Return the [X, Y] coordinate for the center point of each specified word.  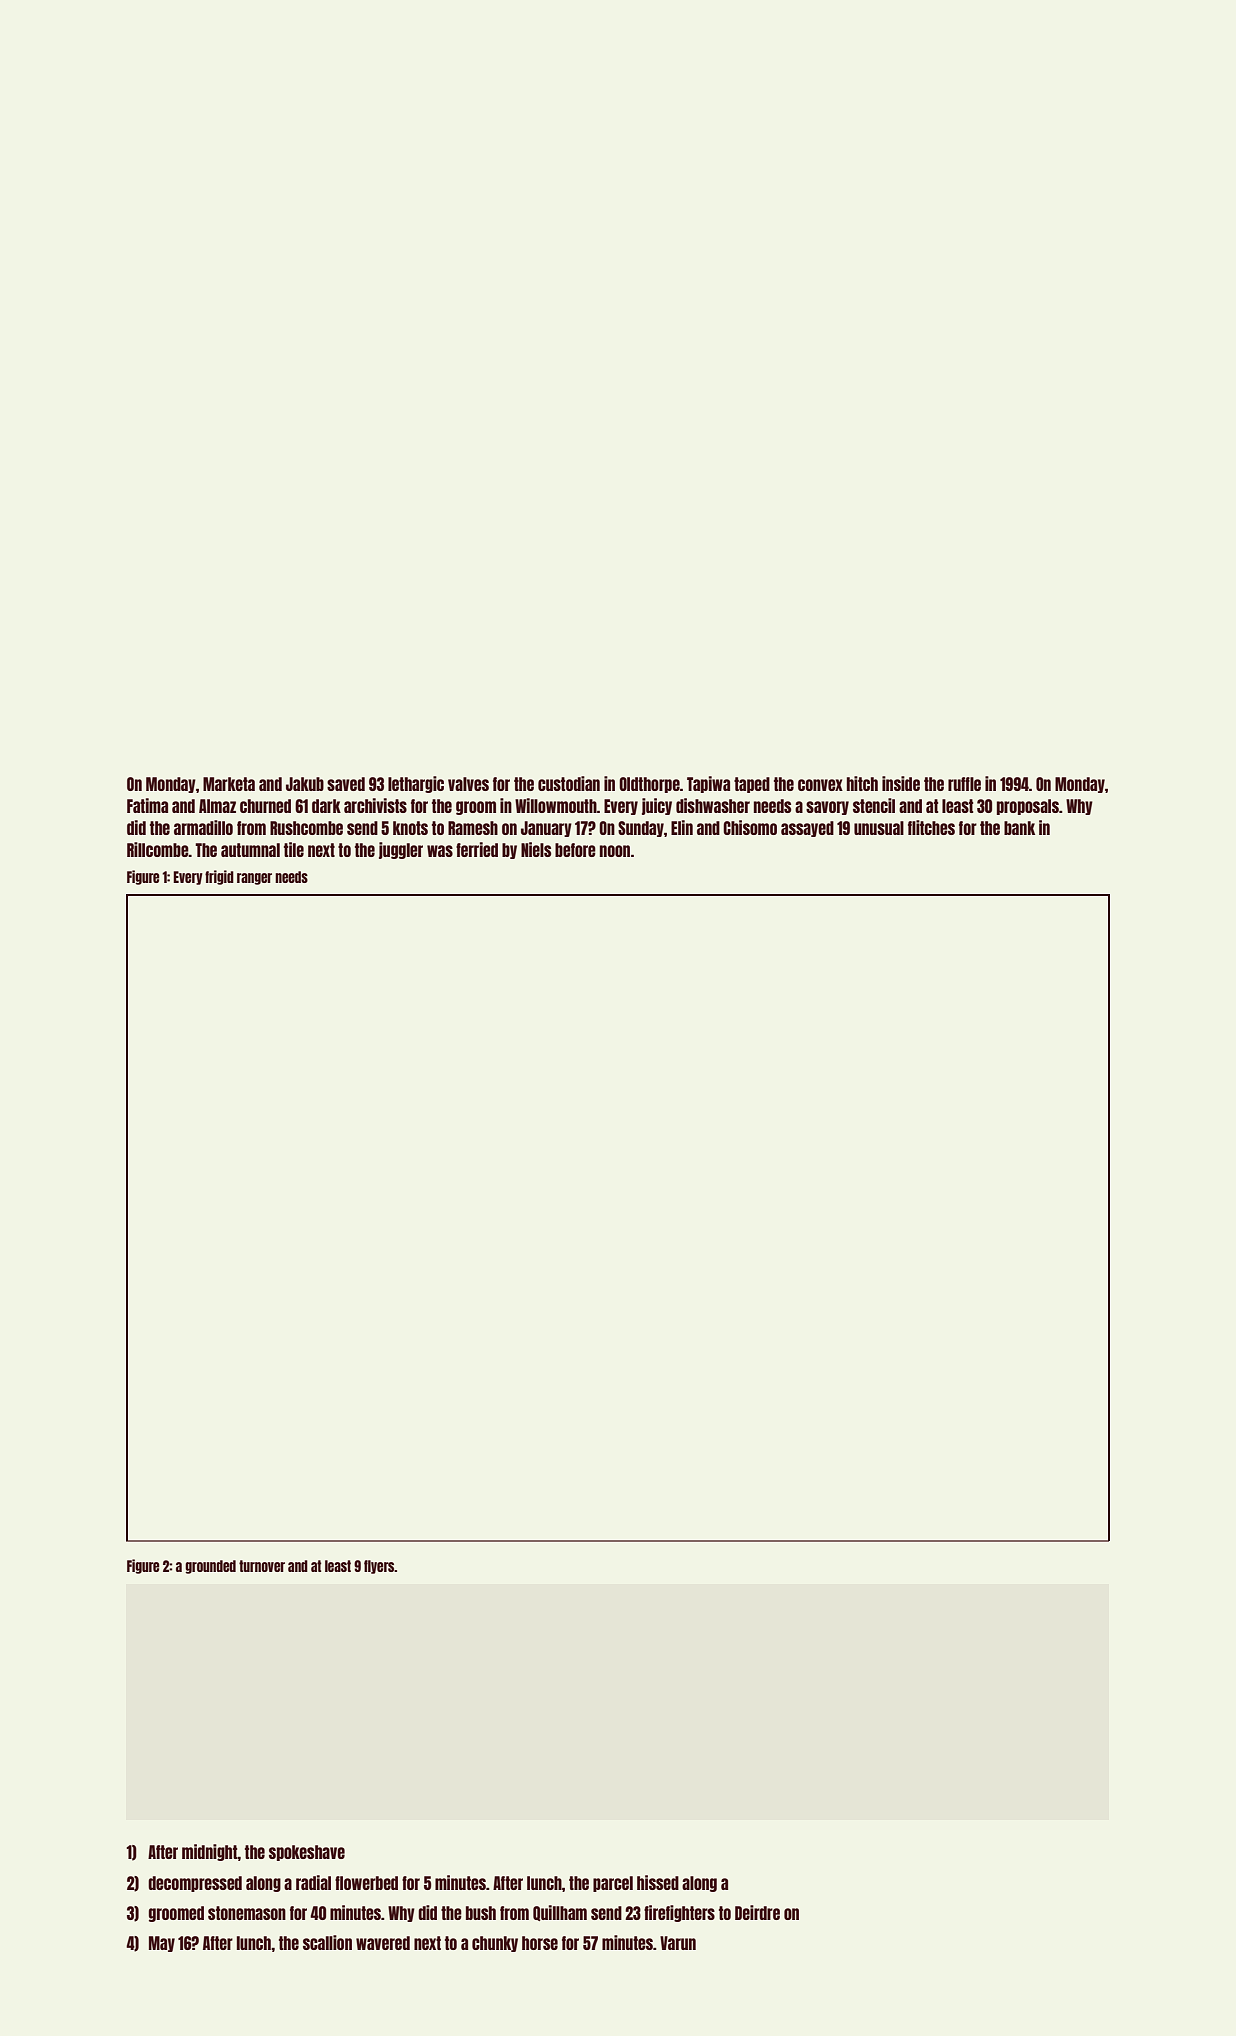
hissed [658, 1882]
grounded [210, 1567]
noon [615, 851]
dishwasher [713, 805]
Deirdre [757, 1912]
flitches [931, 827]
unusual [879, 828]
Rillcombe [158, 849]
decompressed [195, 1884]
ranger [254, 879]
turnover [262, 1566]
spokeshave [307, 1853]
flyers [379, 1567]
